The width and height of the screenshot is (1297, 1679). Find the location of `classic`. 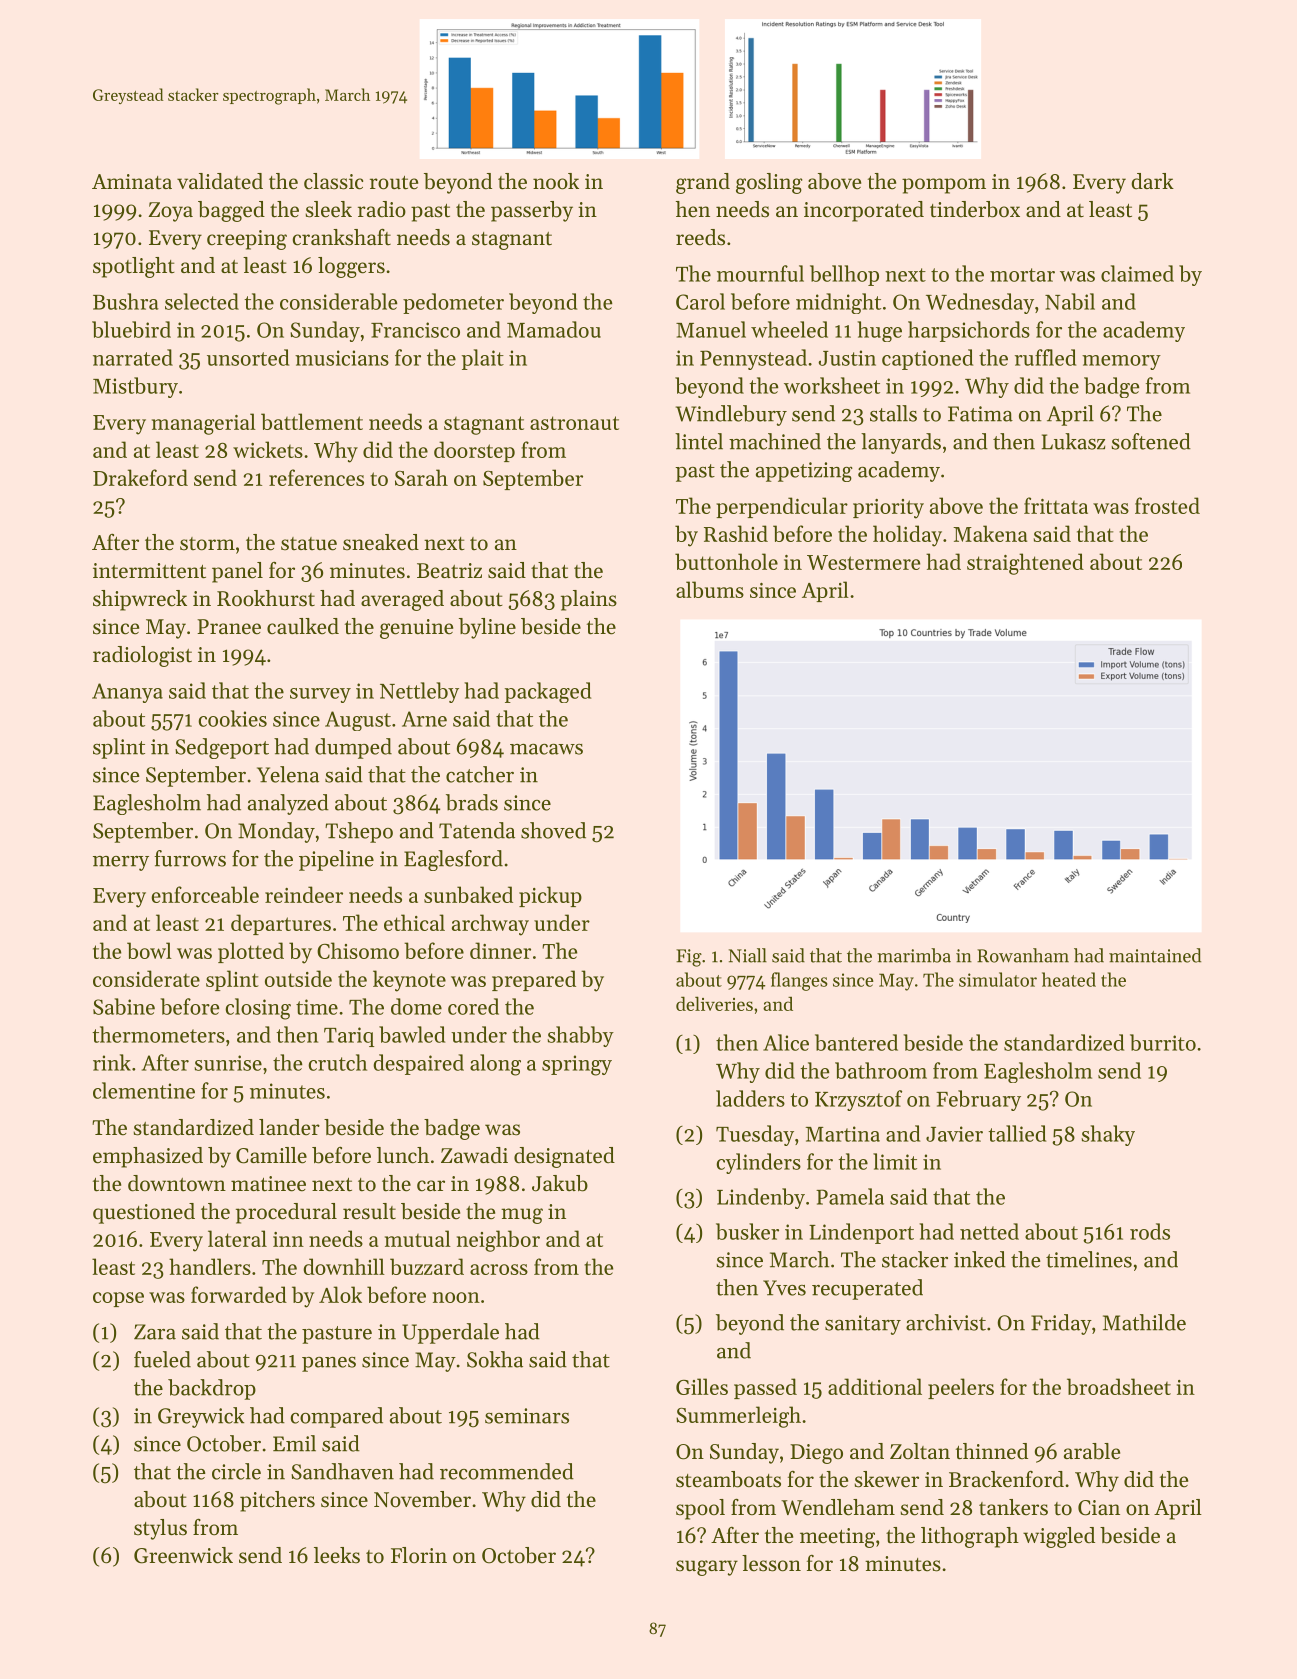

classic is located at coordinates (333, 181).
